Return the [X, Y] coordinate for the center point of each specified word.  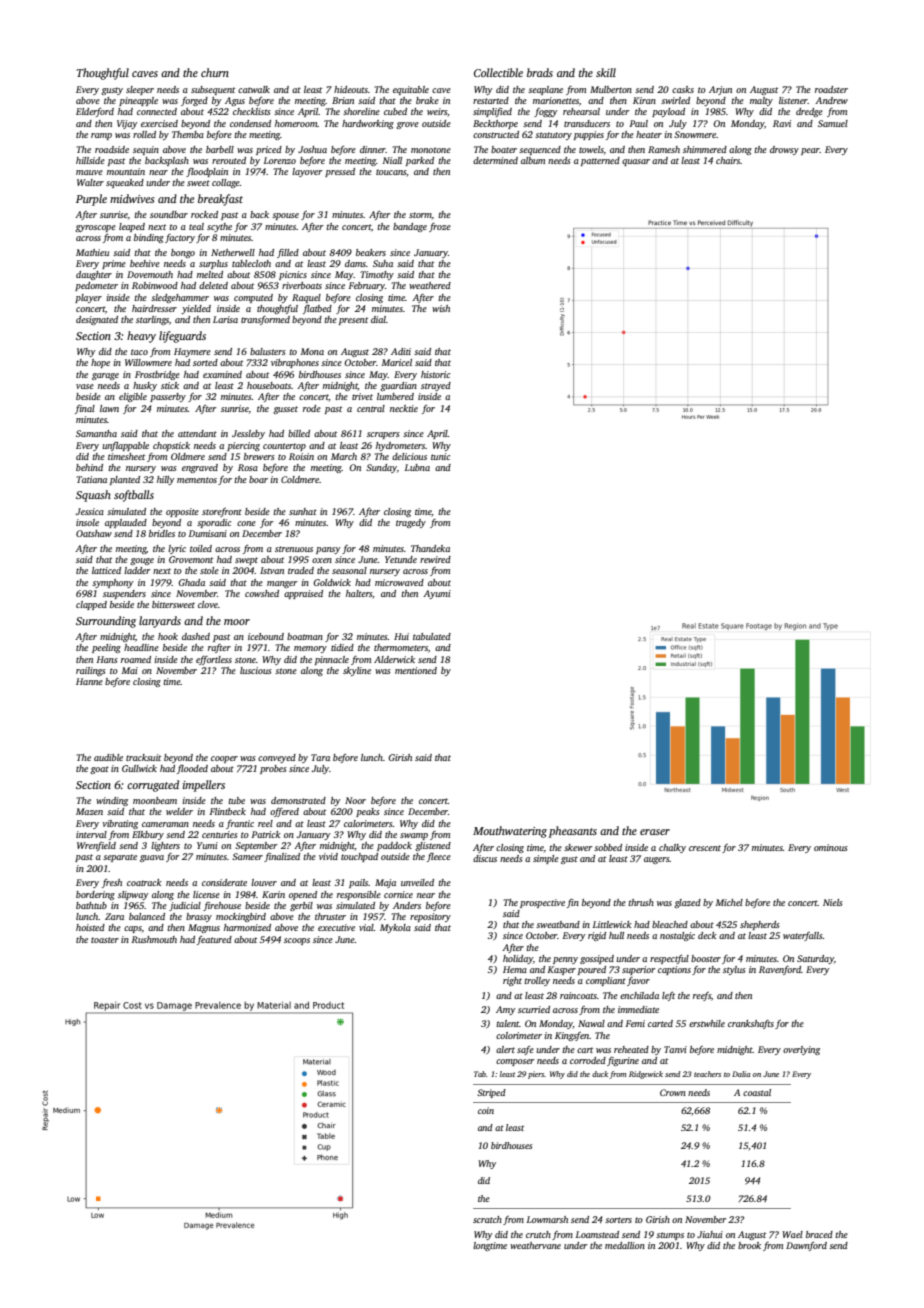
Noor [355, 800]
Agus [235, 101]
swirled [675, 100]
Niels [833, 902]
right [512, 981]
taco [139, 352]
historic [435, 374]
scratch [487, 1219]
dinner [373, 149]
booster [706, 958]
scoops [297, 941]
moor [237, 622]
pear [810, 151]
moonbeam [155, 800]
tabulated [432, 636]
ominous [831, 847]
